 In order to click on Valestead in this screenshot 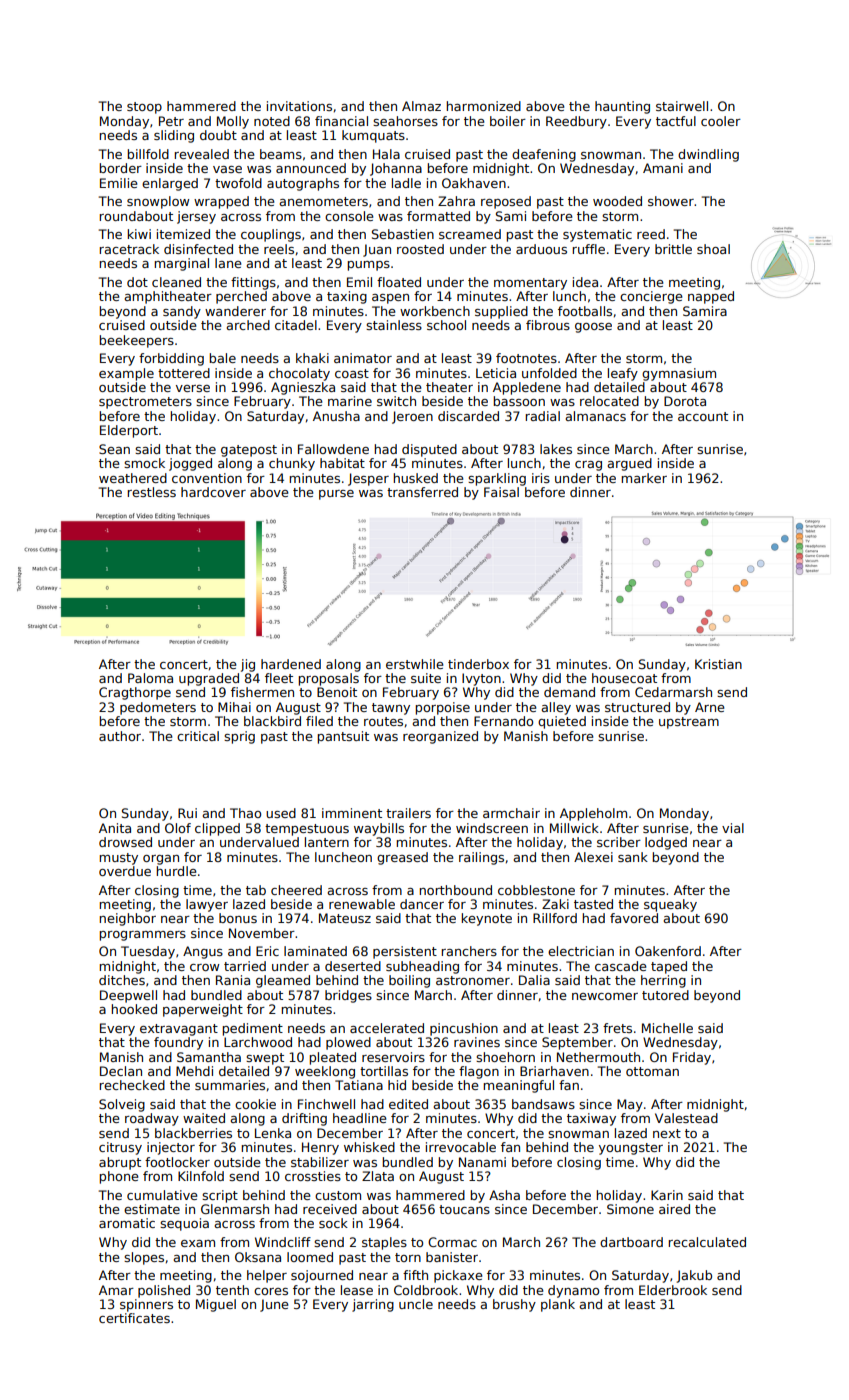, I will do `click(686, 1118)`.
